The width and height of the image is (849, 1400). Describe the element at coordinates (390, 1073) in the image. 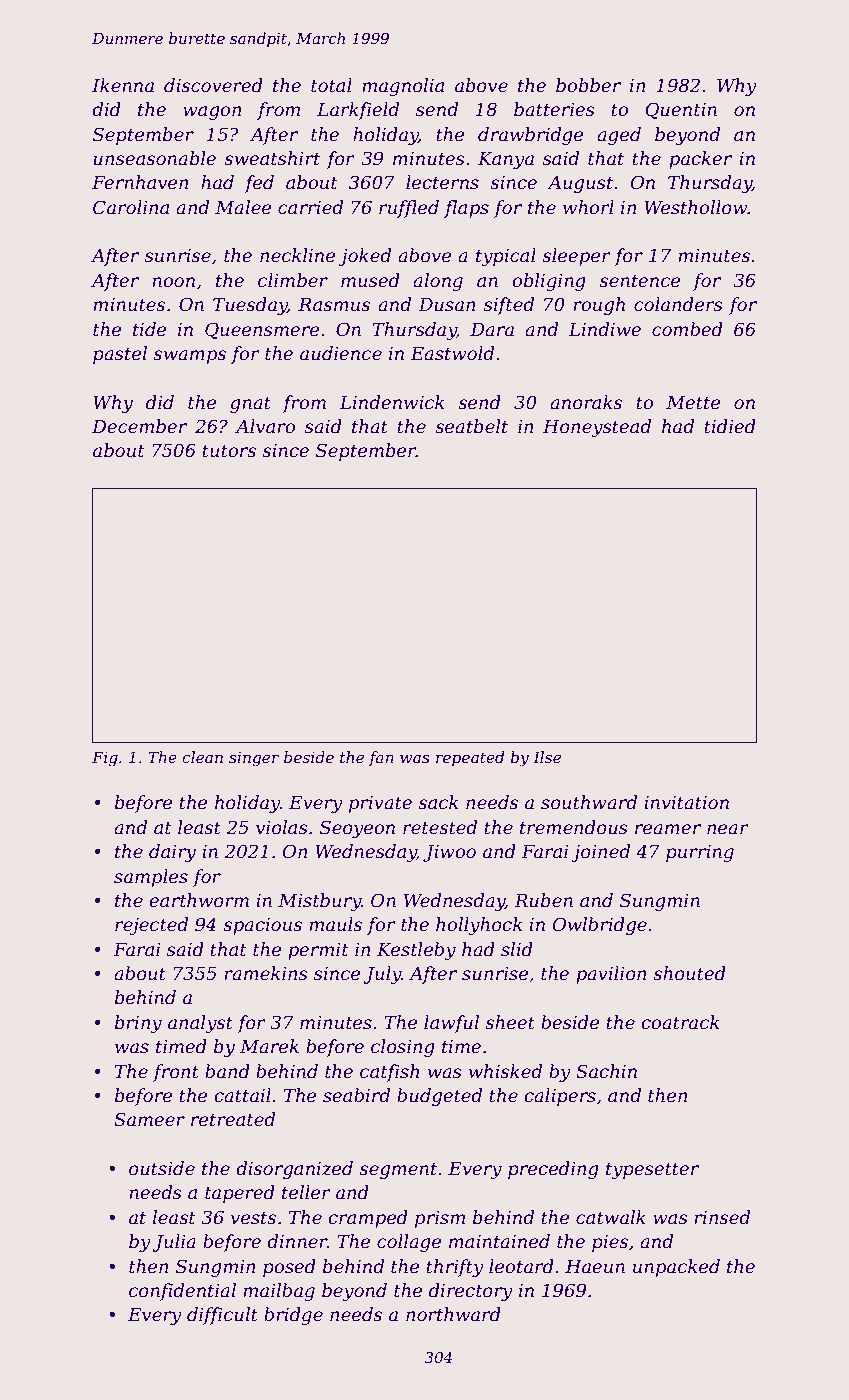

I see `catfish` at that location.
